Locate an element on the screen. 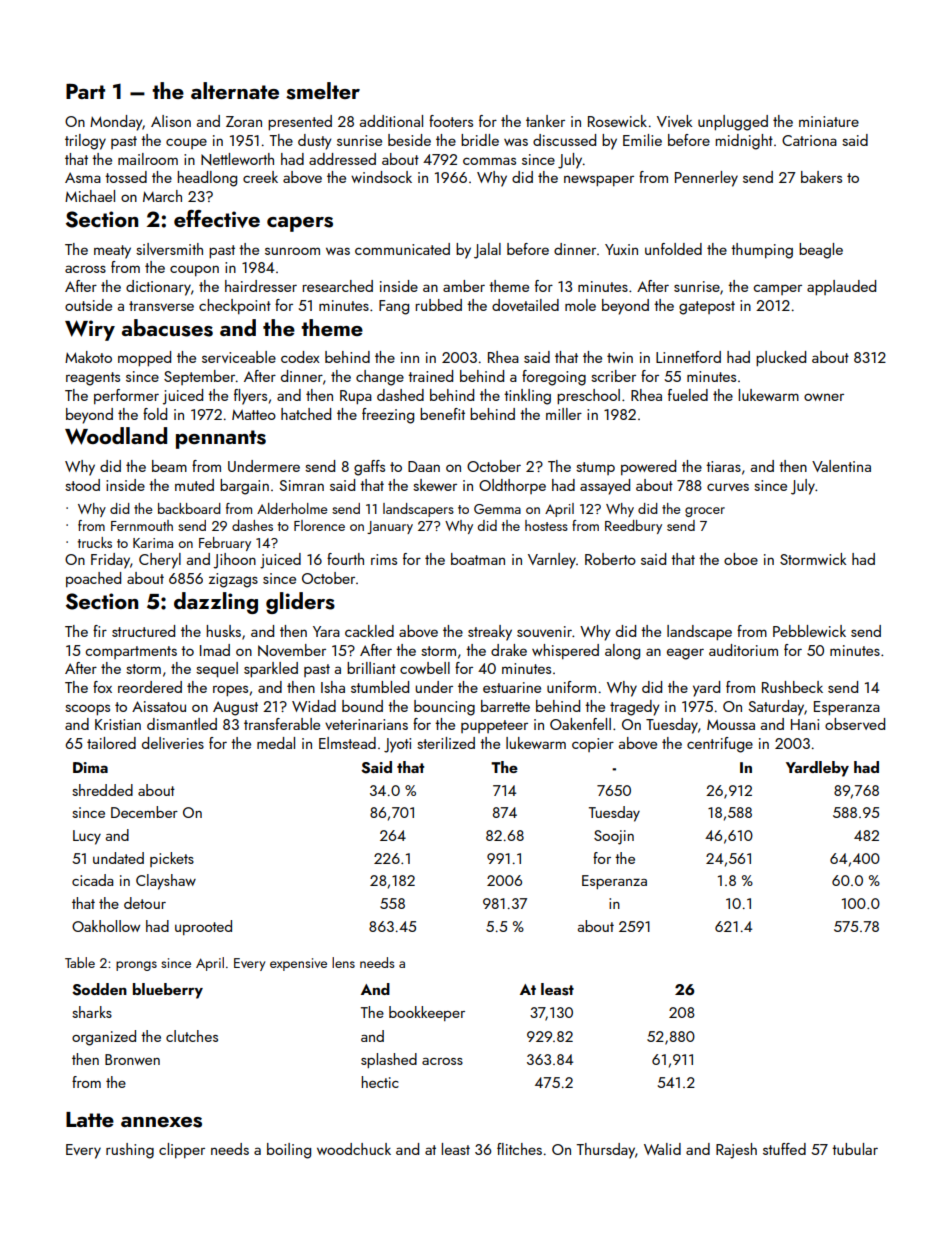 The height and width of the screenshot is (1233, 952). clutches is located at coordinates (192, 1036).
